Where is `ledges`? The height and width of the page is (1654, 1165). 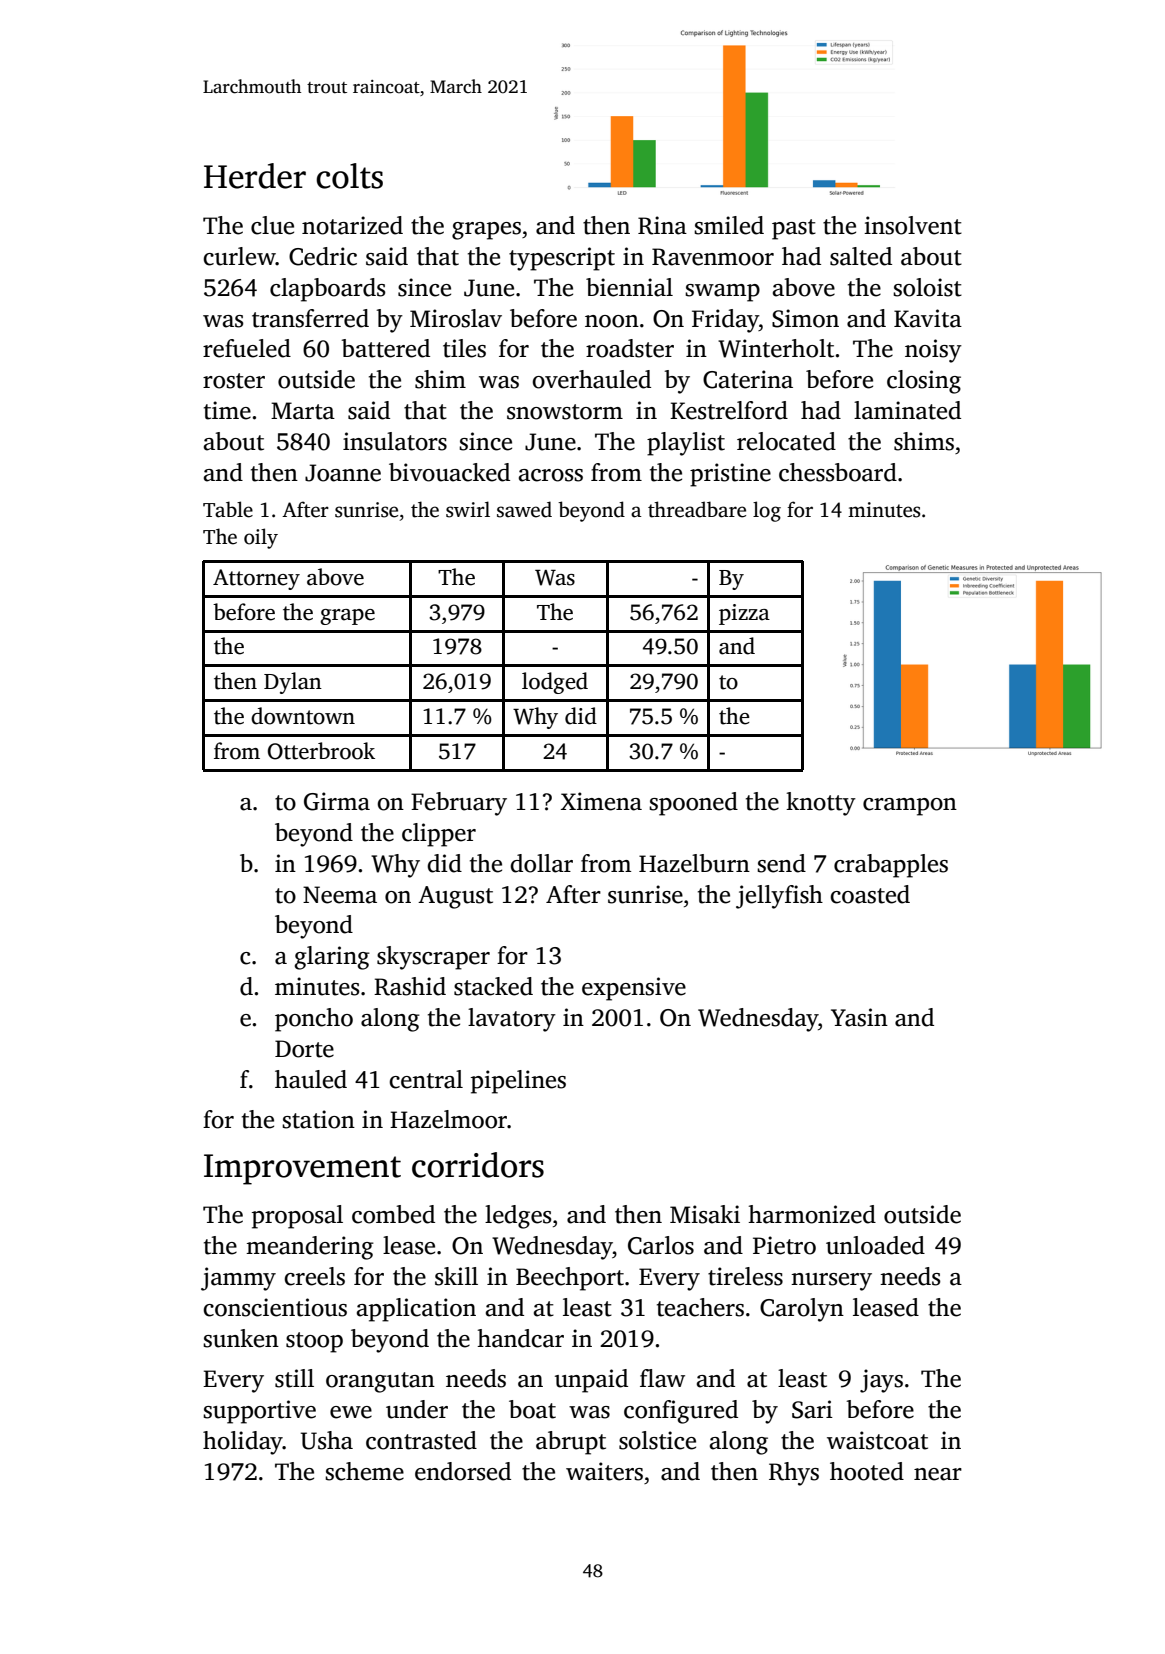
ledges is located at coordinates (518, 1217).
